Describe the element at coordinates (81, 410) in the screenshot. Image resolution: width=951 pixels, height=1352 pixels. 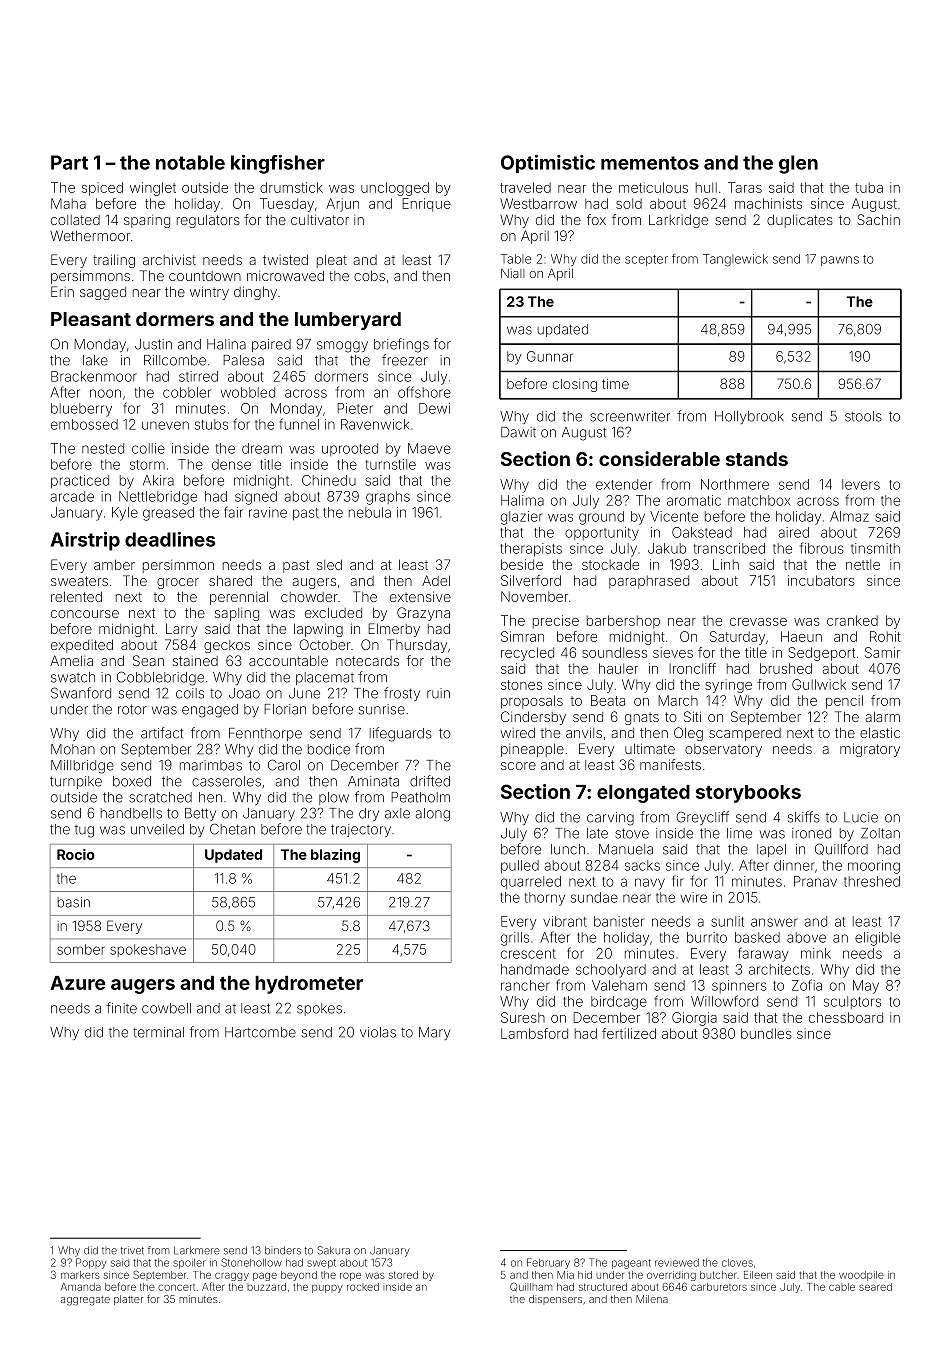
I see `blueberry` at that location.
